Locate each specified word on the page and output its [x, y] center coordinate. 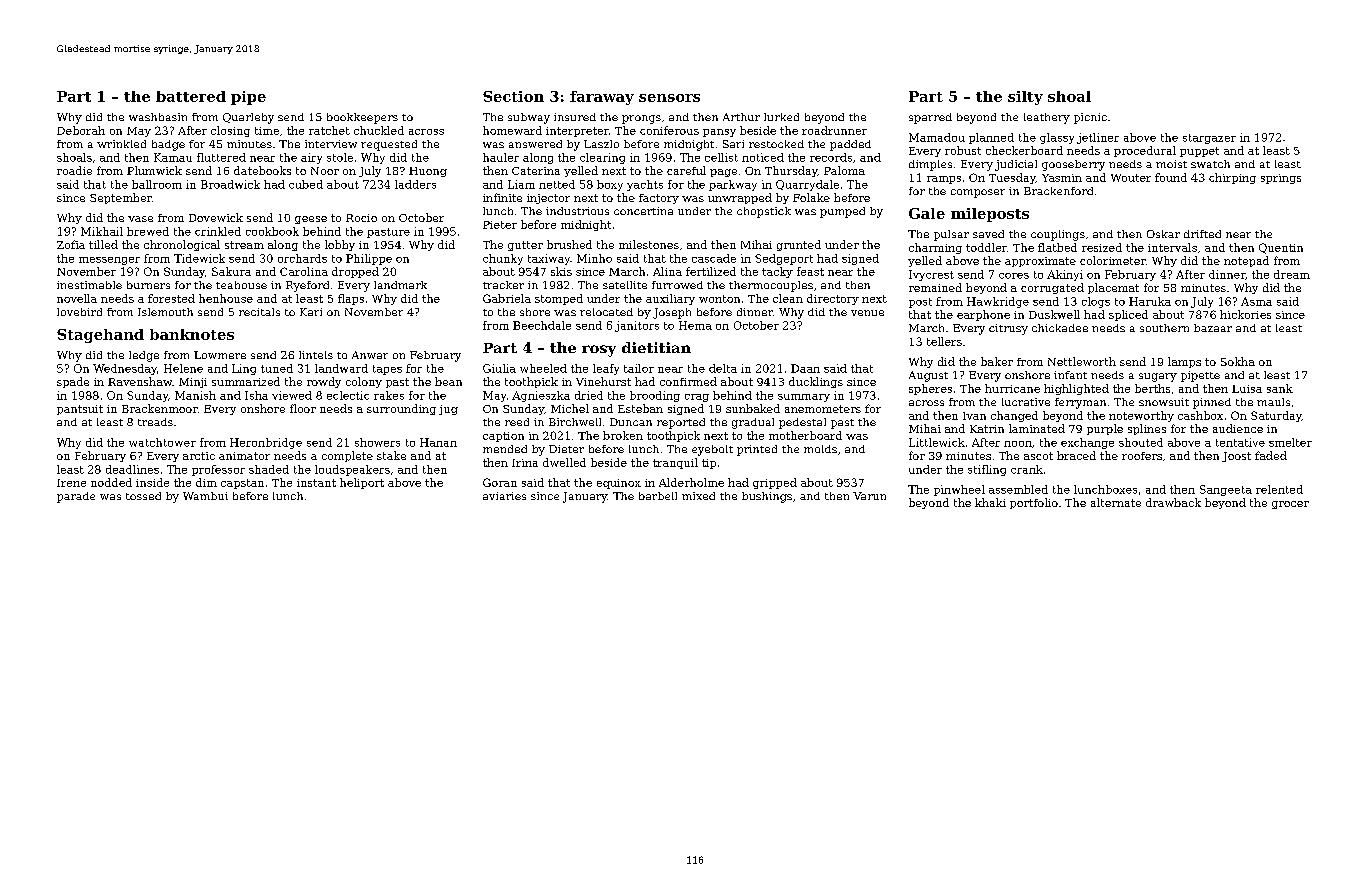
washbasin [158, 117]
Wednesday [125, 369]
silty [1025, 98]
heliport [362, 483]
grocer [1290, 505]
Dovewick [216, 217]
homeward [512, 130]
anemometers [823, 409]
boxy [610, 185]
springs [1281, 179]
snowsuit [1164, 402]
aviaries [504, 496]
